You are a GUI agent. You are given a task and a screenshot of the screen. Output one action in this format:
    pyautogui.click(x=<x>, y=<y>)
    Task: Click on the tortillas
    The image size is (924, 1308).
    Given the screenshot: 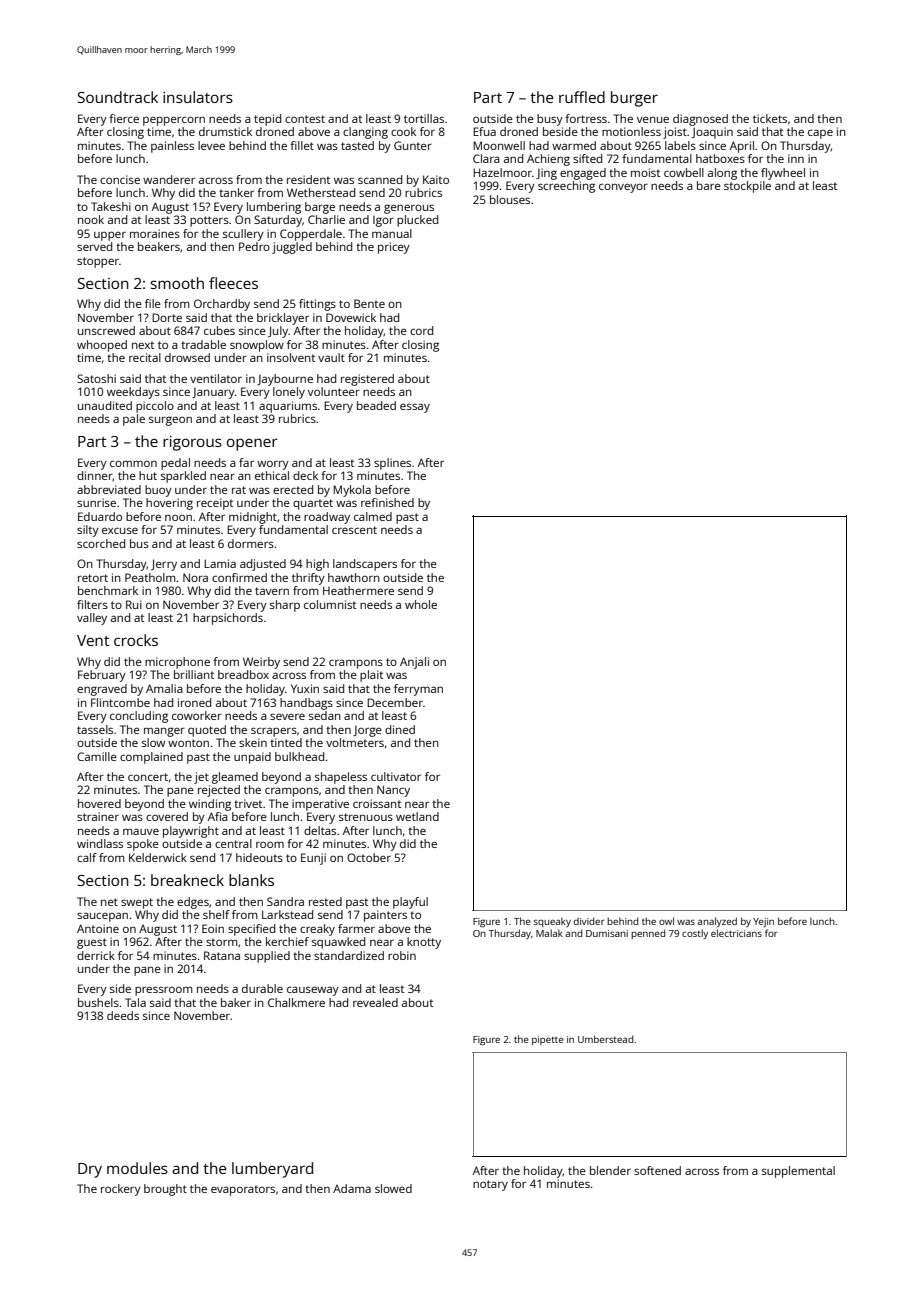 What is the action you would take?
    pyautogui.click(x=424, y=118)
